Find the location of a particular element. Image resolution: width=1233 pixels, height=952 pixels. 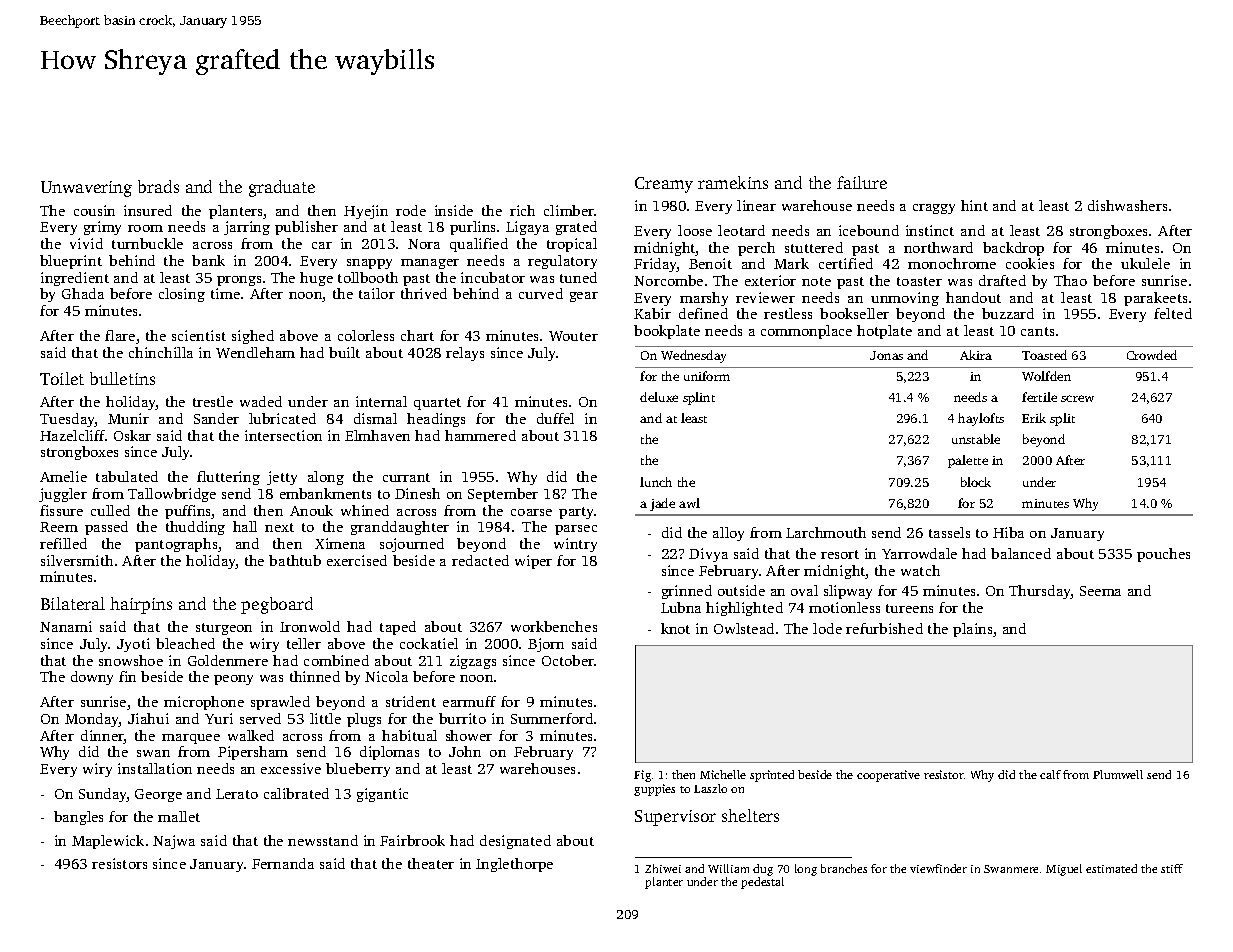

Divya is located at coordinates (708, 555).
